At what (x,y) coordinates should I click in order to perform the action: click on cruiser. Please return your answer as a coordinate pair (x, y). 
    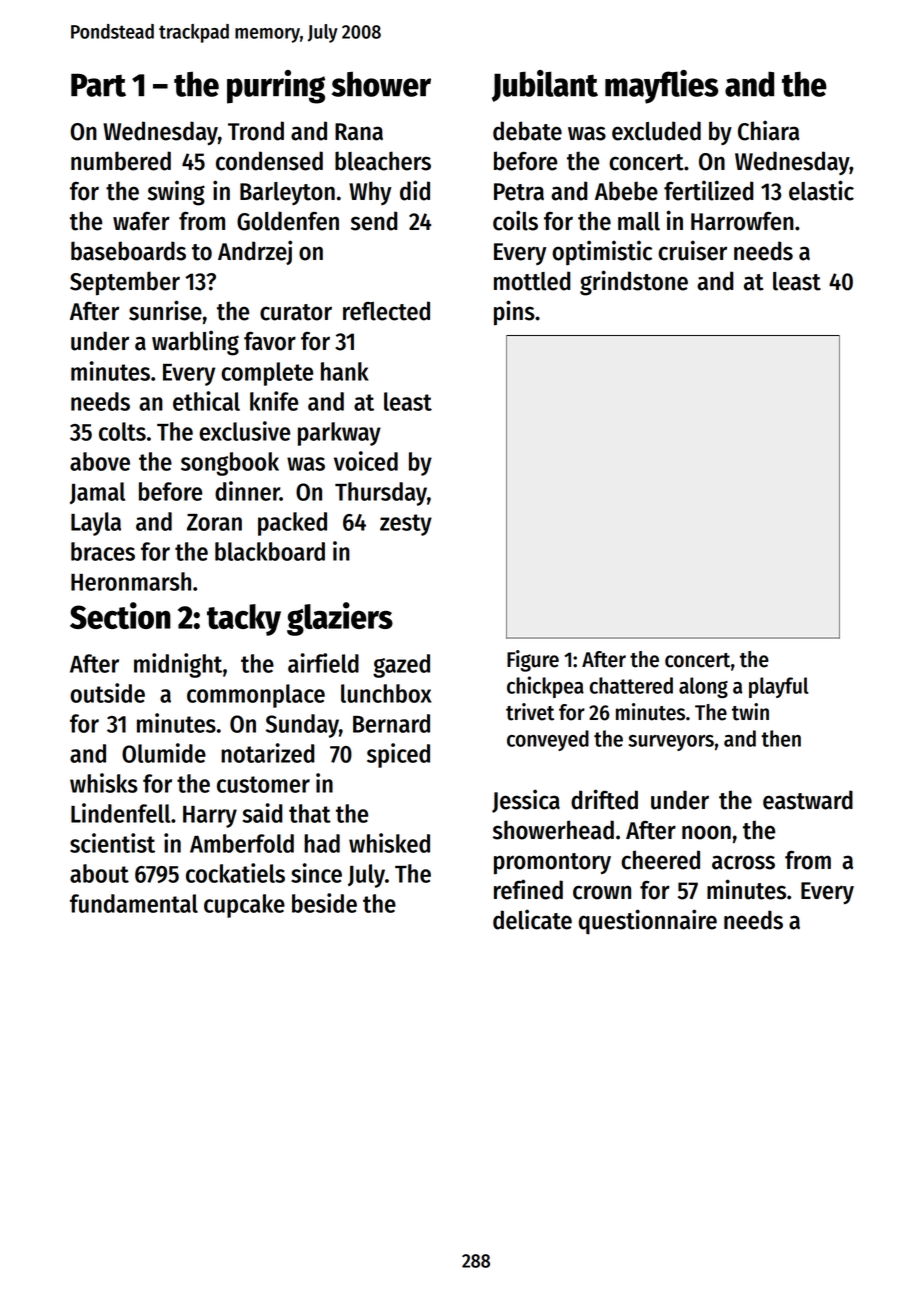
    Looking at the image, I should click on (692, 250).
